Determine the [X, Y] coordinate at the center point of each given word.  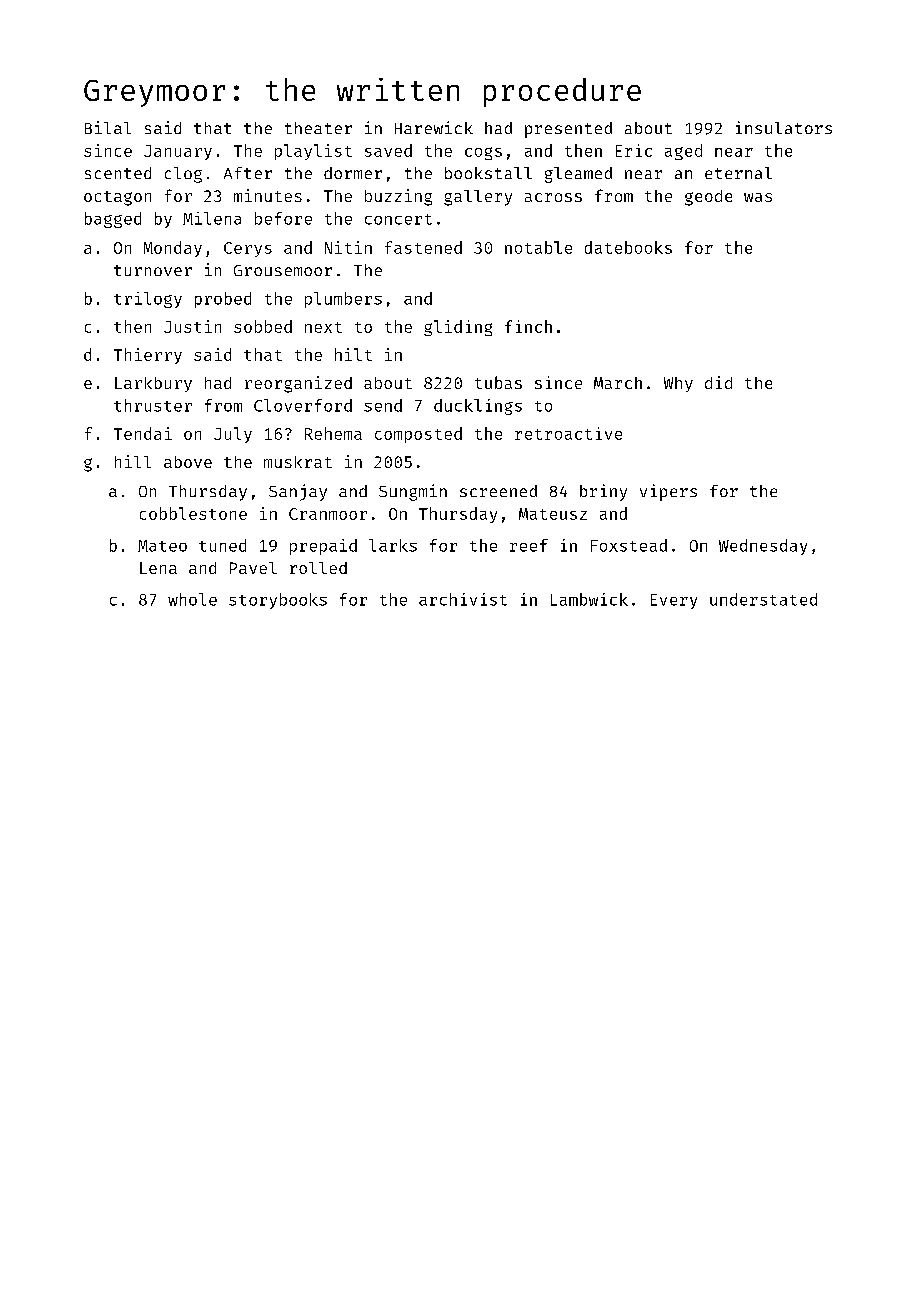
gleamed [578, 175]
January [178, 152]
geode [708, 198]
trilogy [148, 300]
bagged [113, 220]
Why [678, 384]
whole [192, 599]
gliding [458, 328]
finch [528, 326]
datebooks [628, 247]
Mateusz [553, 514]
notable [538, 247]
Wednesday [763, 547]
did [718, 382]
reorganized [298, 384]
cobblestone [193, 513]
